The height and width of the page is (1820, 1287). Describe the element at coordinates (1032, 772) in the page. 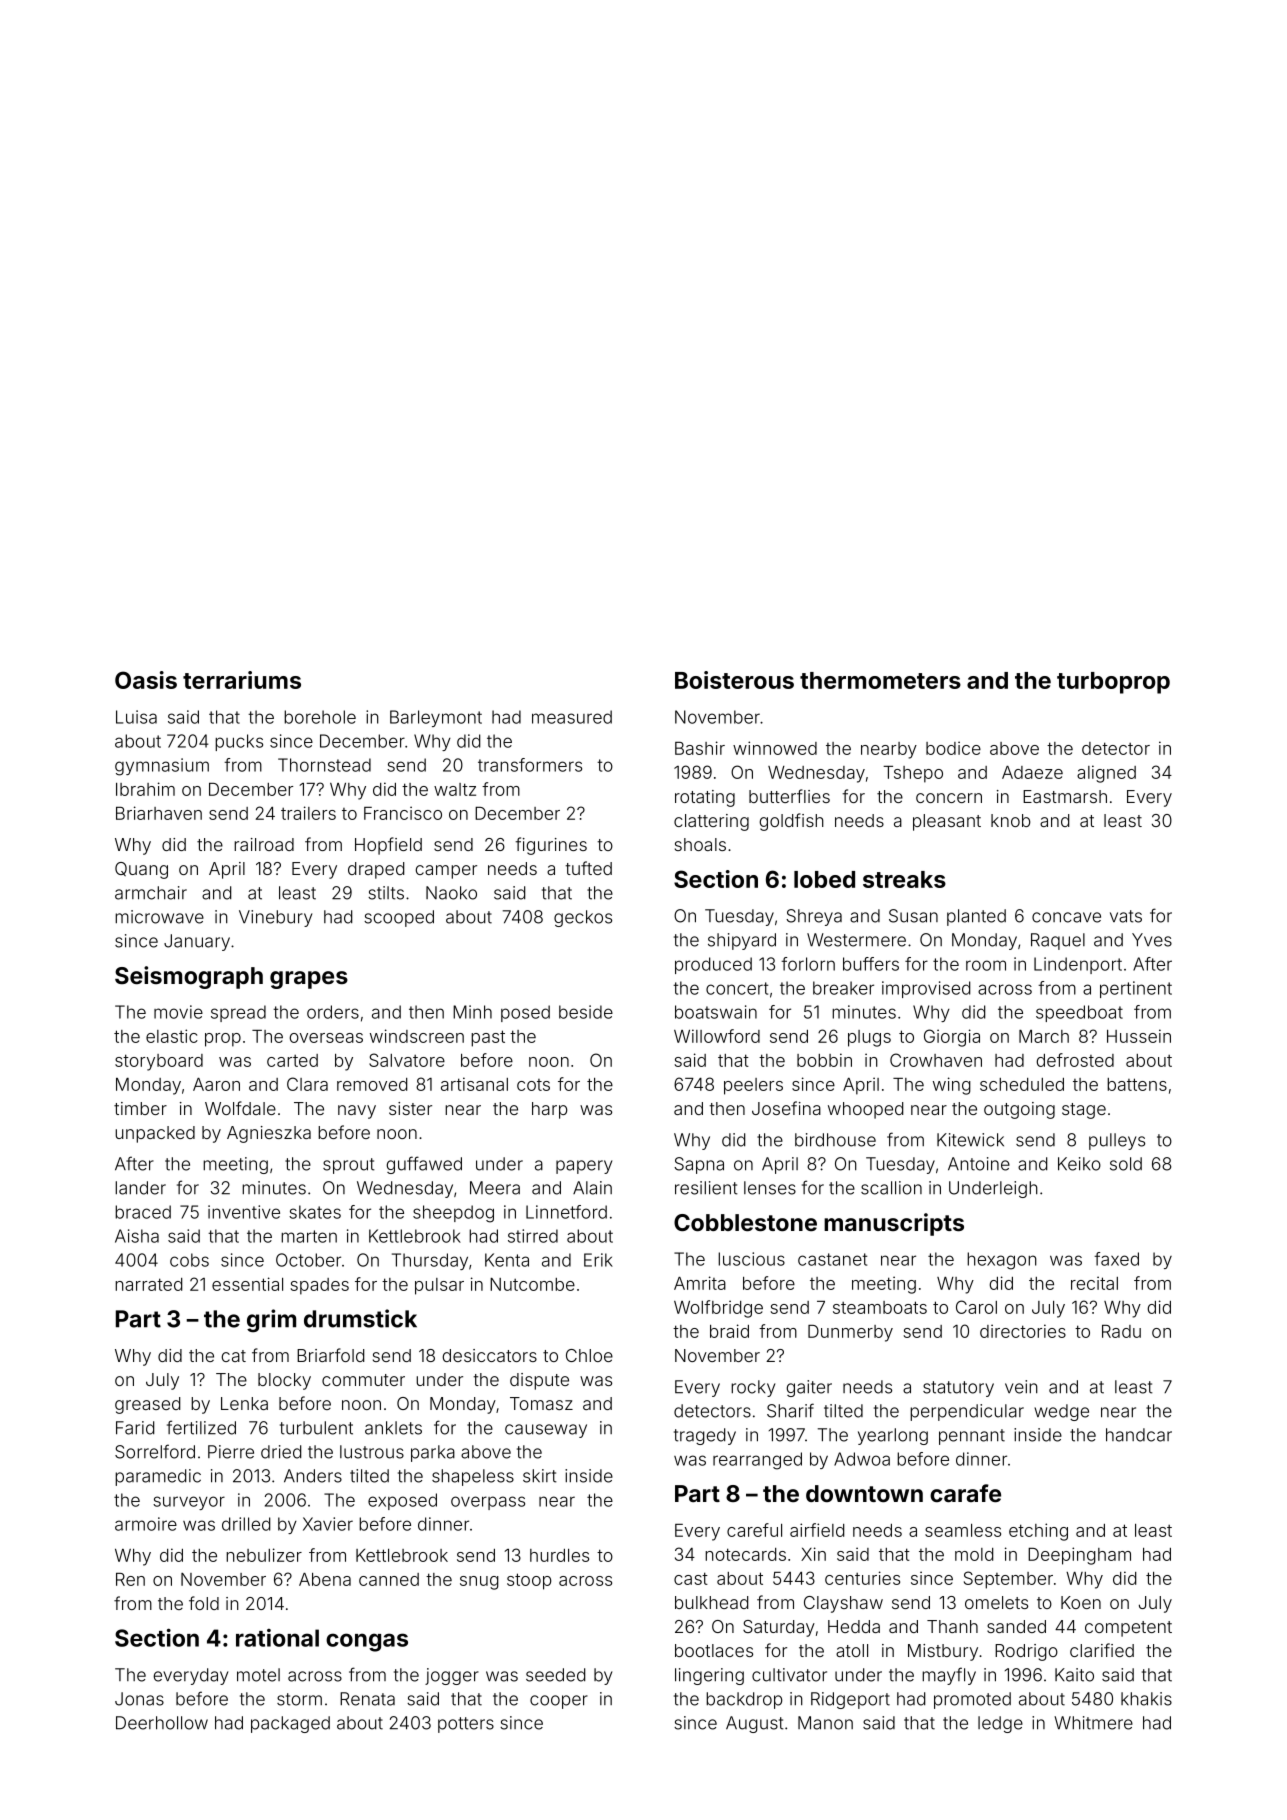

I see `Adaeze` at that location.
